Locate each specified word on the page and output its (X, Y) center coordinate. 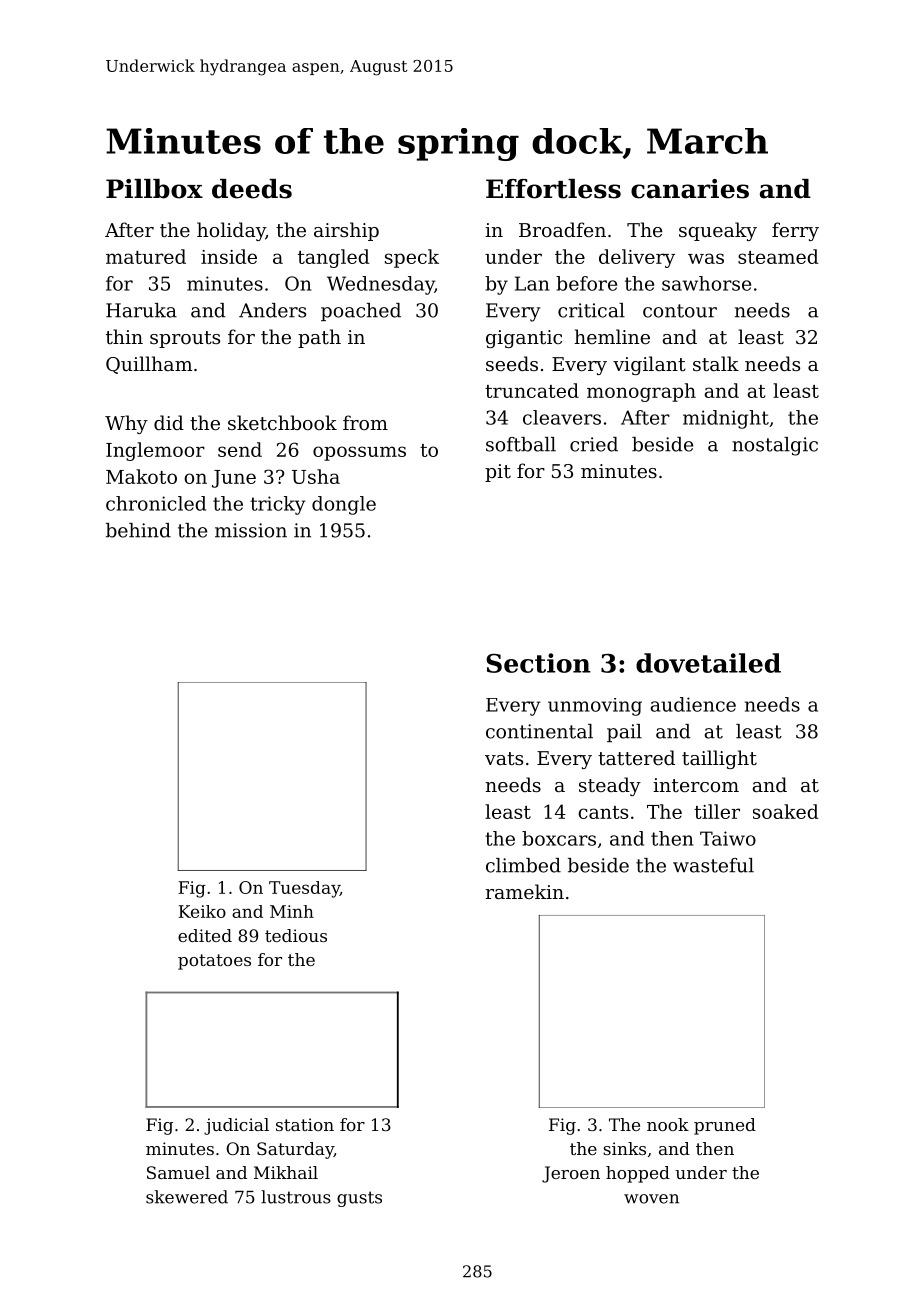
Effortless (553, 189)
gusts (359, 1199)
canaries (690, 189)
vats (504, 758)
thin (124, 336)
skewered (187, 1197)
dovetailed (708, 663)
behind (138, 530)
